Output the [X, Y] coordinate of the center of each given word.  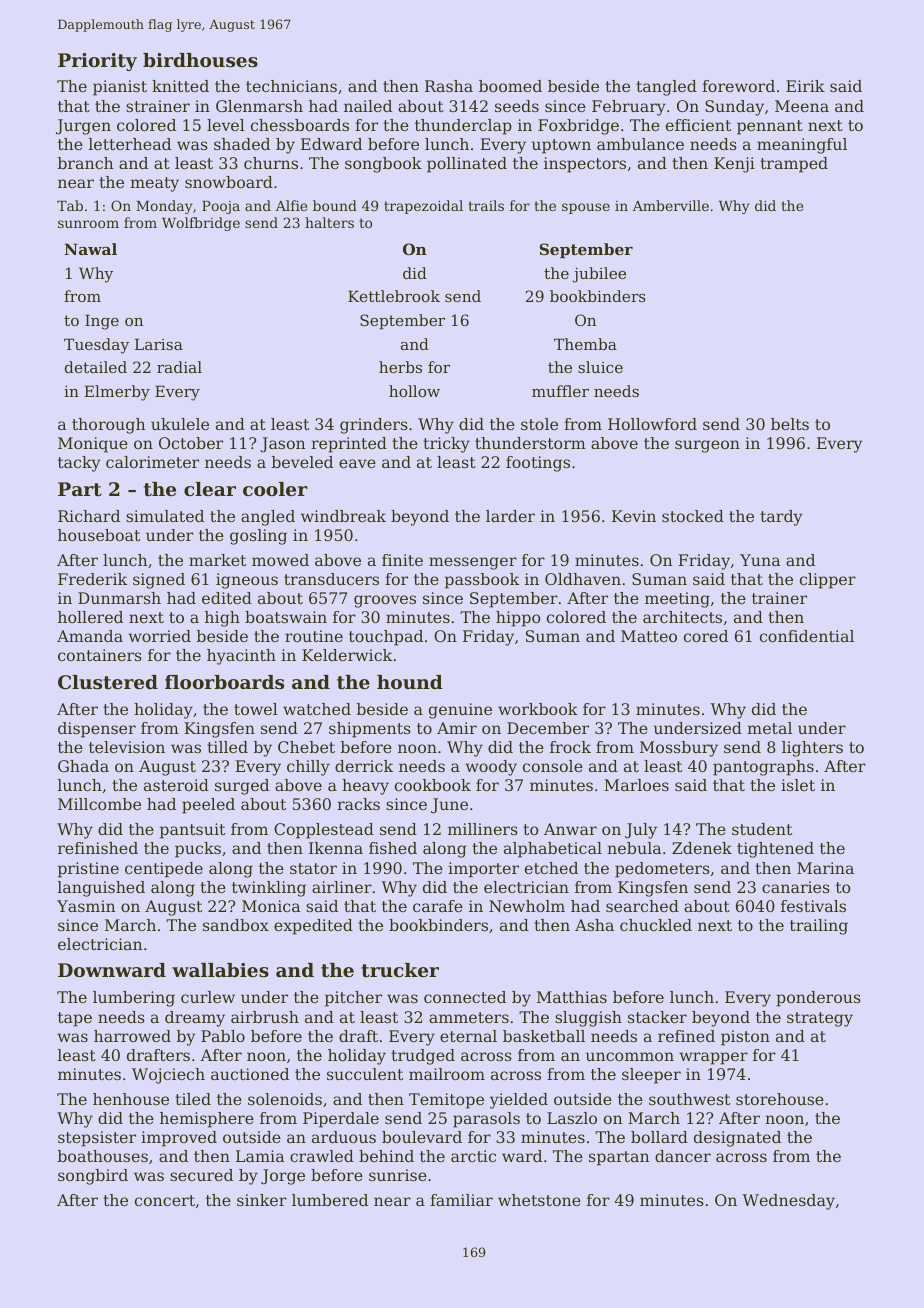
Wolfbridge [201, 224]
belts [790, 424]
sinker [262, 1200]
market [217, 560]
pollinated [467, 165]
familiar [461, 1200]
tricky [446, 445]
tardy [781, 518]
